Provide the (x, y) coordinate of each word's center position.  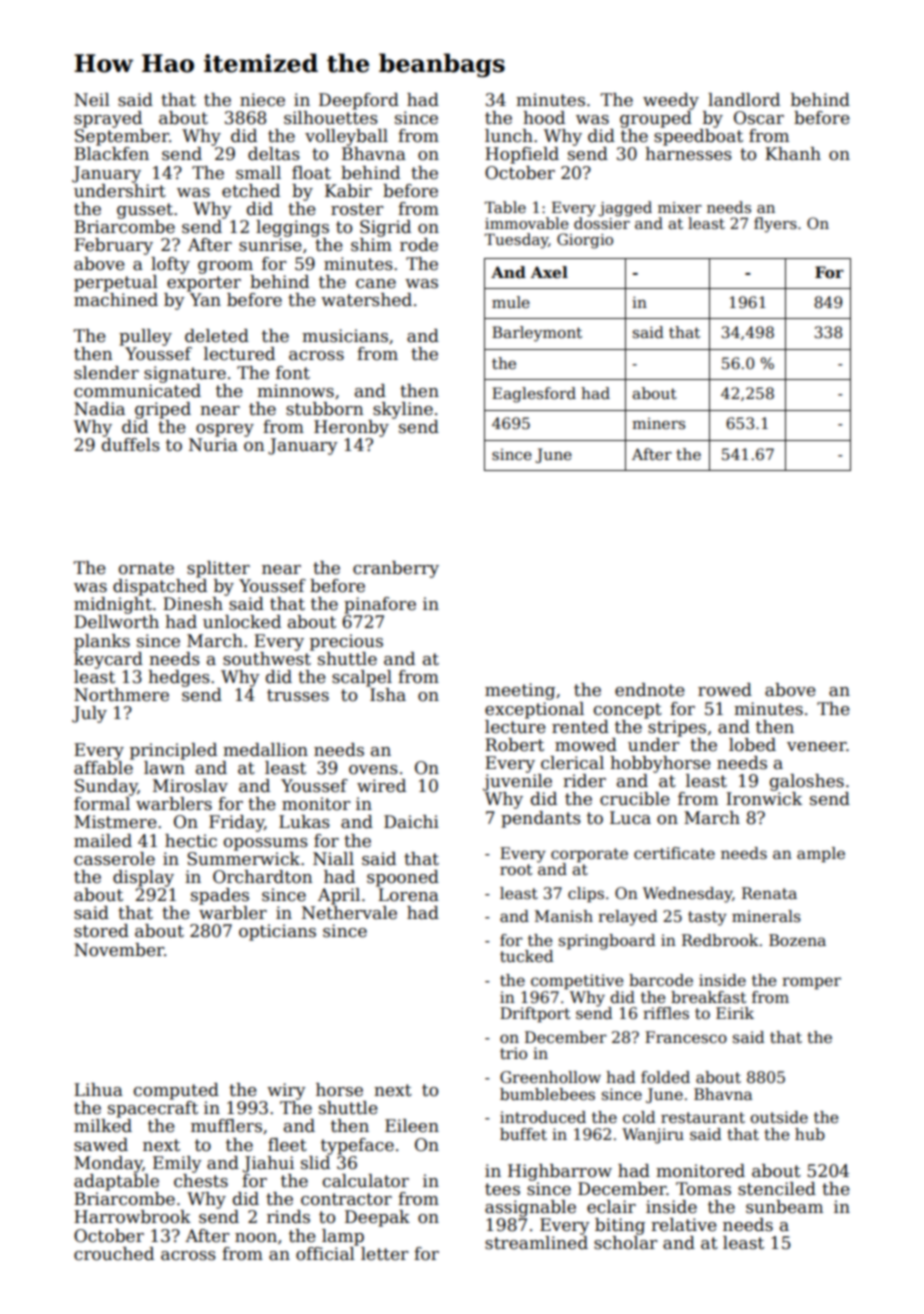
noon (256, 1238)
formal (102, 804)
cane (376, 284)
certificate (674, 853)
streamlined (536, 1243)
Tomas (703, 1189)
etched (251, 191)
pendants (541, 819)
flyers (775, 225)
